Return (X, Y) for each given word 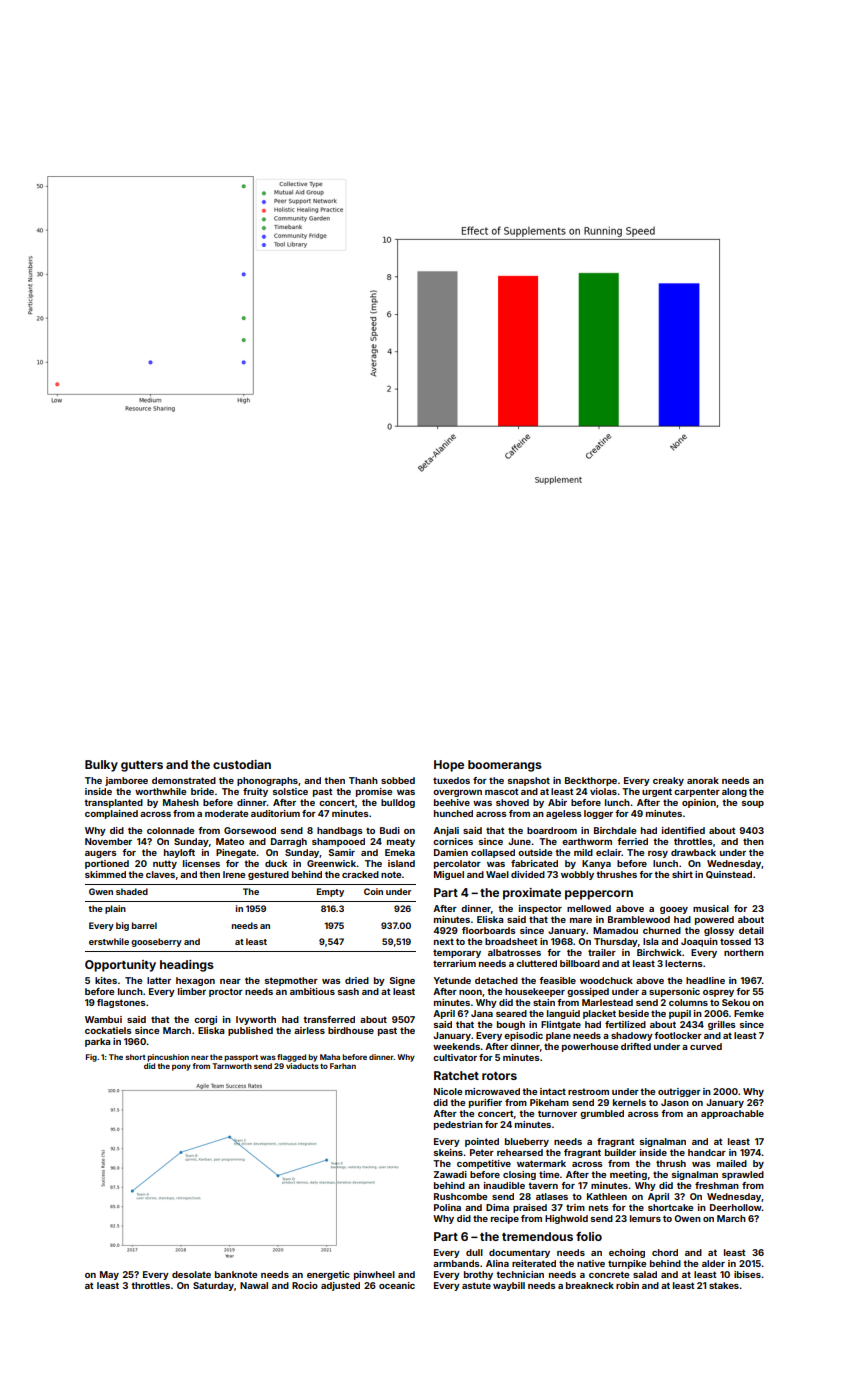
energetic (328, 1275)
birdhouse (351, 1030)
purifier (485, 1103)
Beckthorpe (591, 781)
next (444, 941)
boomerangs (505, 766)
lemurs (645, 1218)
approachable (732, 1114)
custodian (242, 764)
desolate (191, 1274)
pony (181, 1068)
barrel (144, 925)
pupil (680, 1014)
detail (751, 930)
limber (192, 991)
